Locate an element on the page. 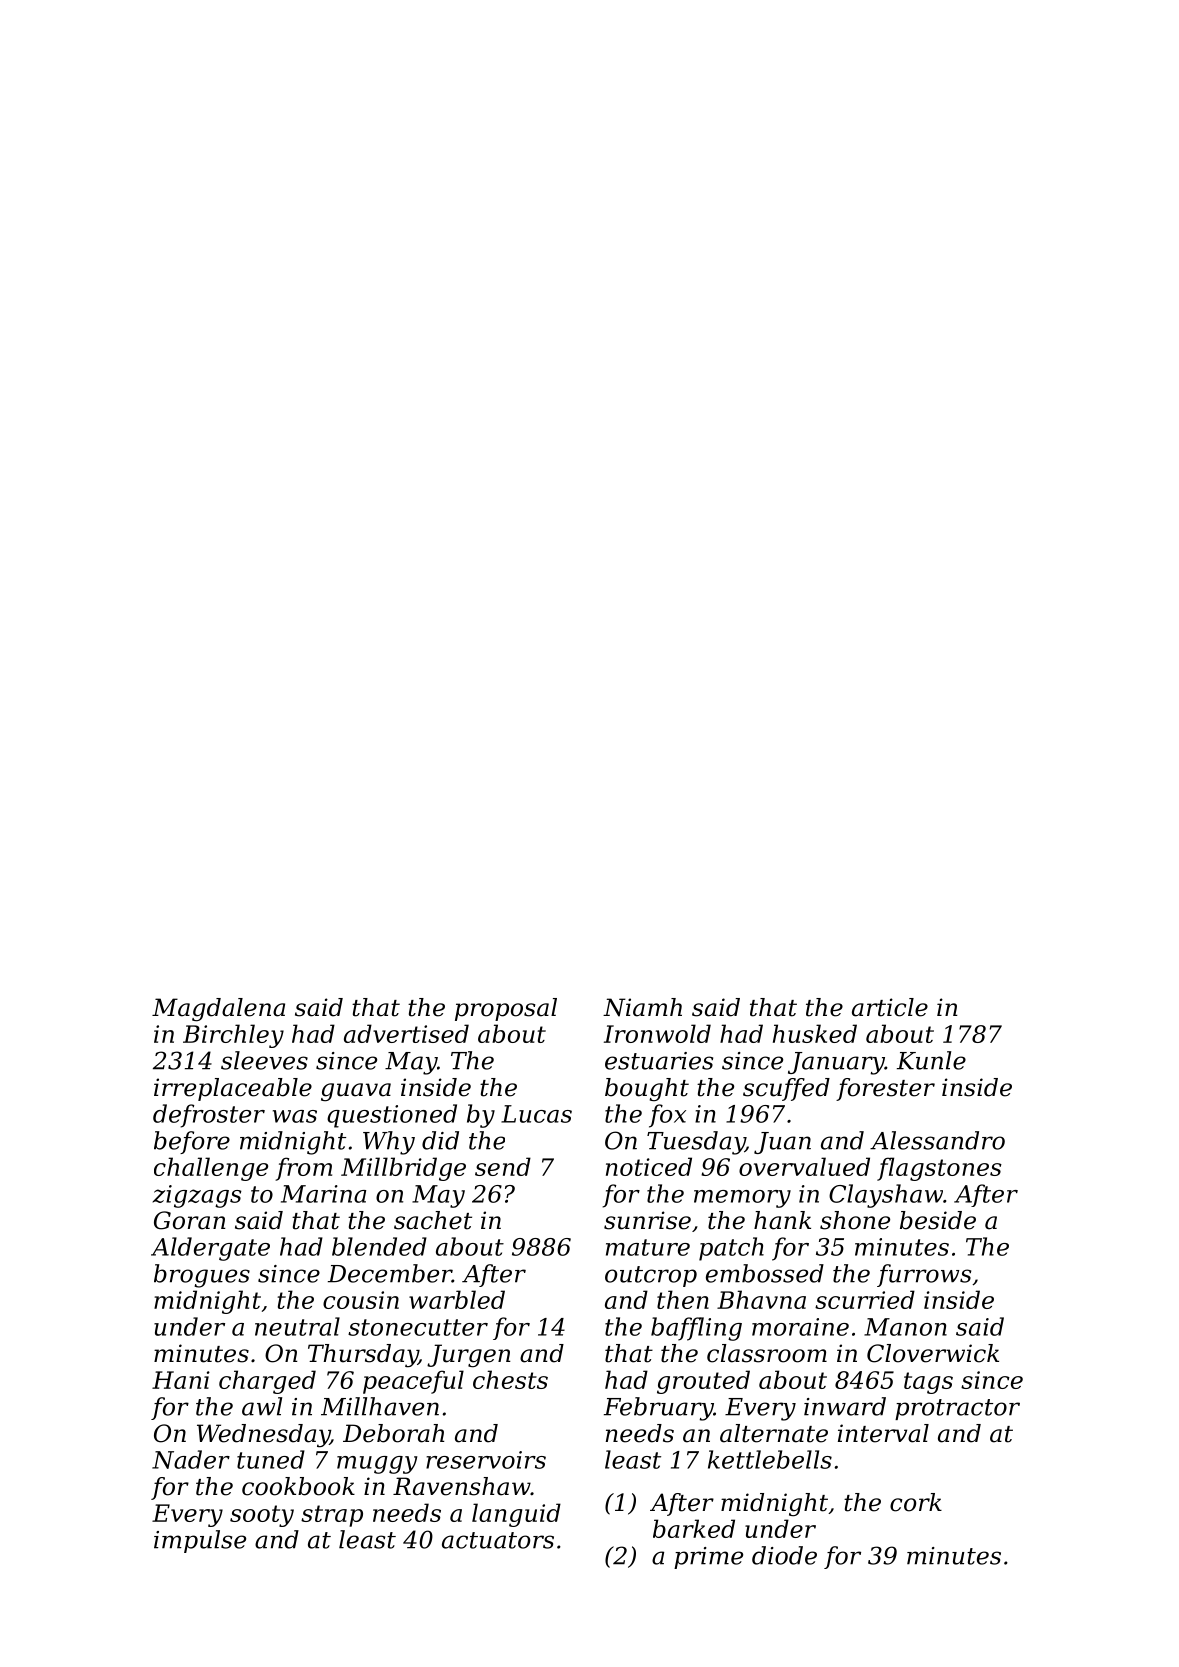 This page has width=1179, height=1667. advertised is located at coordinates (406, 1033).
